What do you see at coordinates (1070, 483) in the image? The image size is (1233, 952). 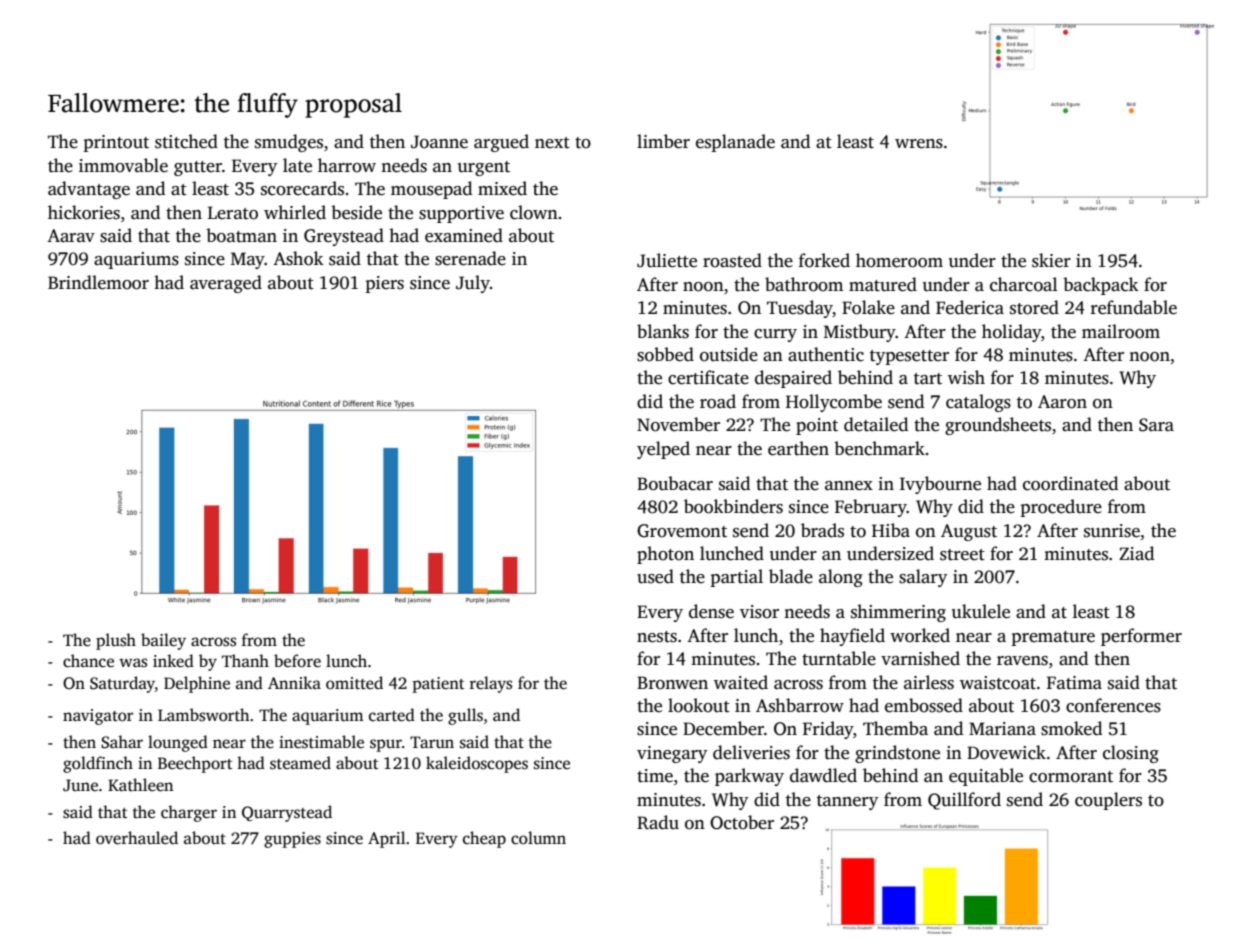 I see `coordinated` at bounding box center [1070, 483].
